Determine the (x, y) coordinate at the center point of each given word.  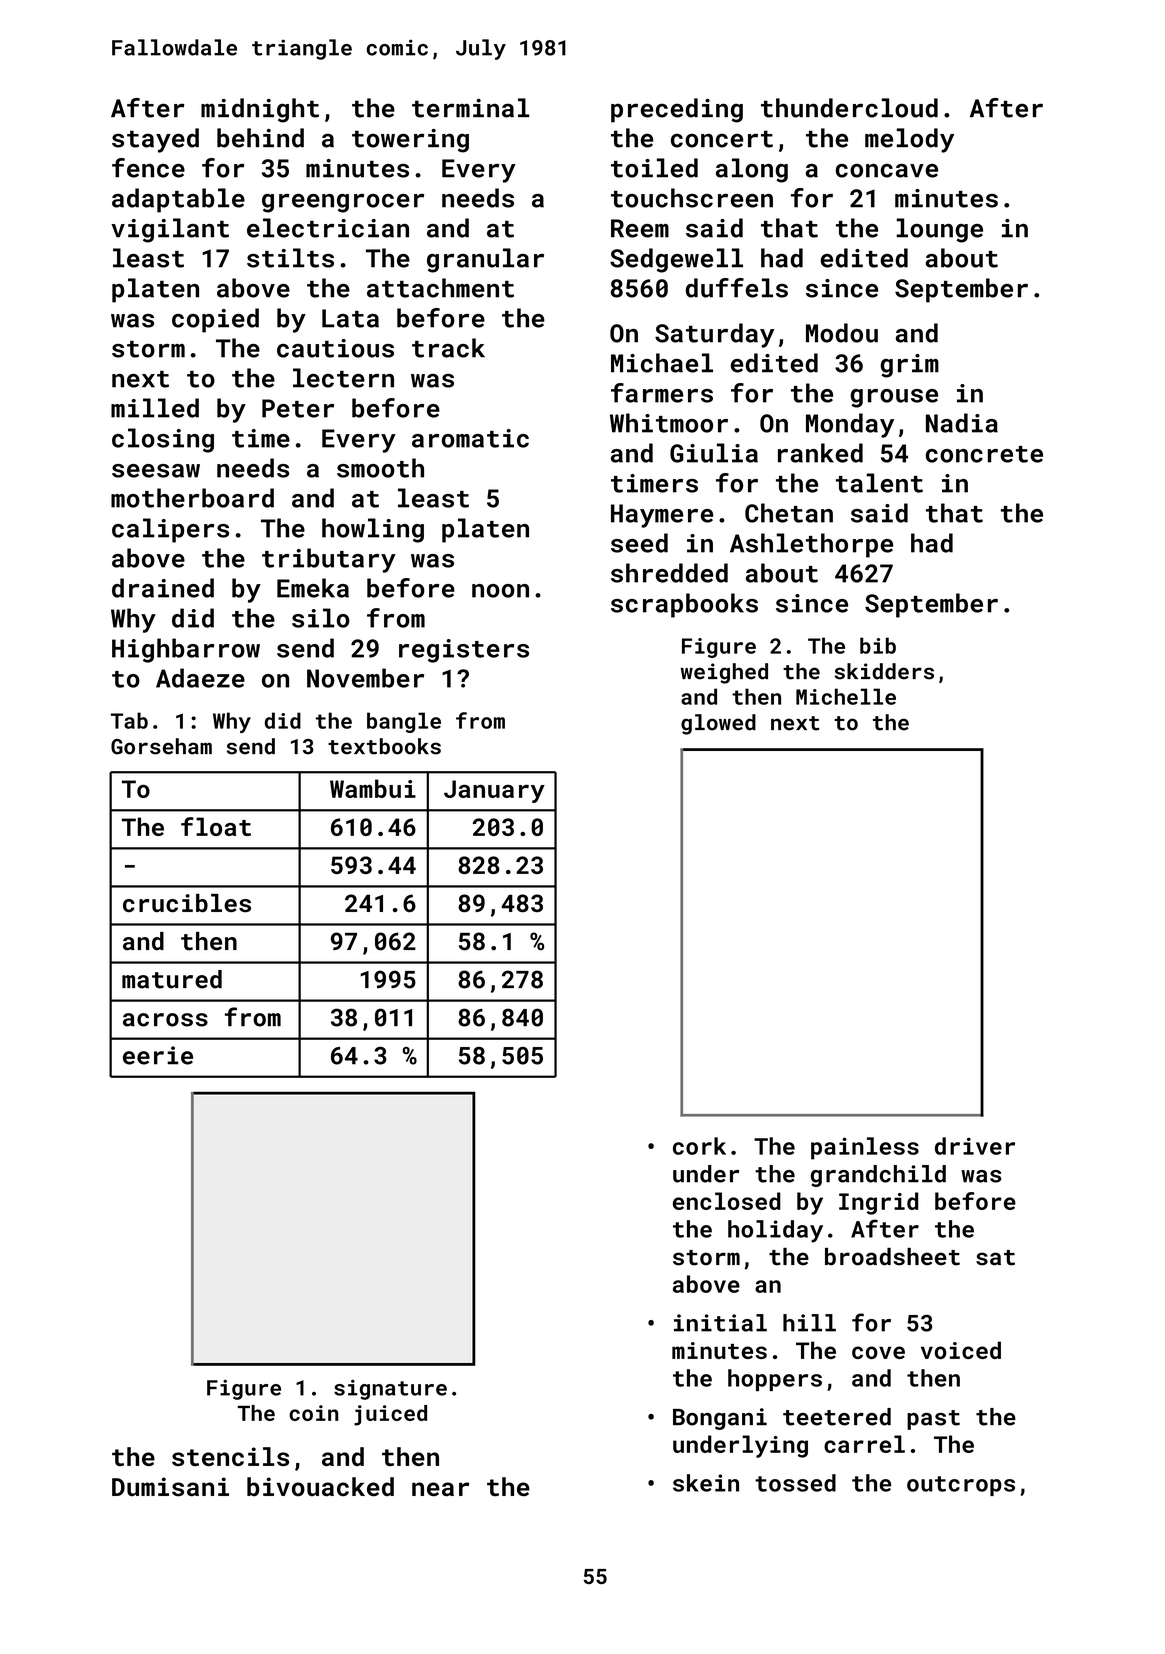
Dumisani (170, 1487)
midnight (260, 110)
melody (909, 140)
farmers (662, 393)
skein (706, 1483)
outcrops (961, 1486)
